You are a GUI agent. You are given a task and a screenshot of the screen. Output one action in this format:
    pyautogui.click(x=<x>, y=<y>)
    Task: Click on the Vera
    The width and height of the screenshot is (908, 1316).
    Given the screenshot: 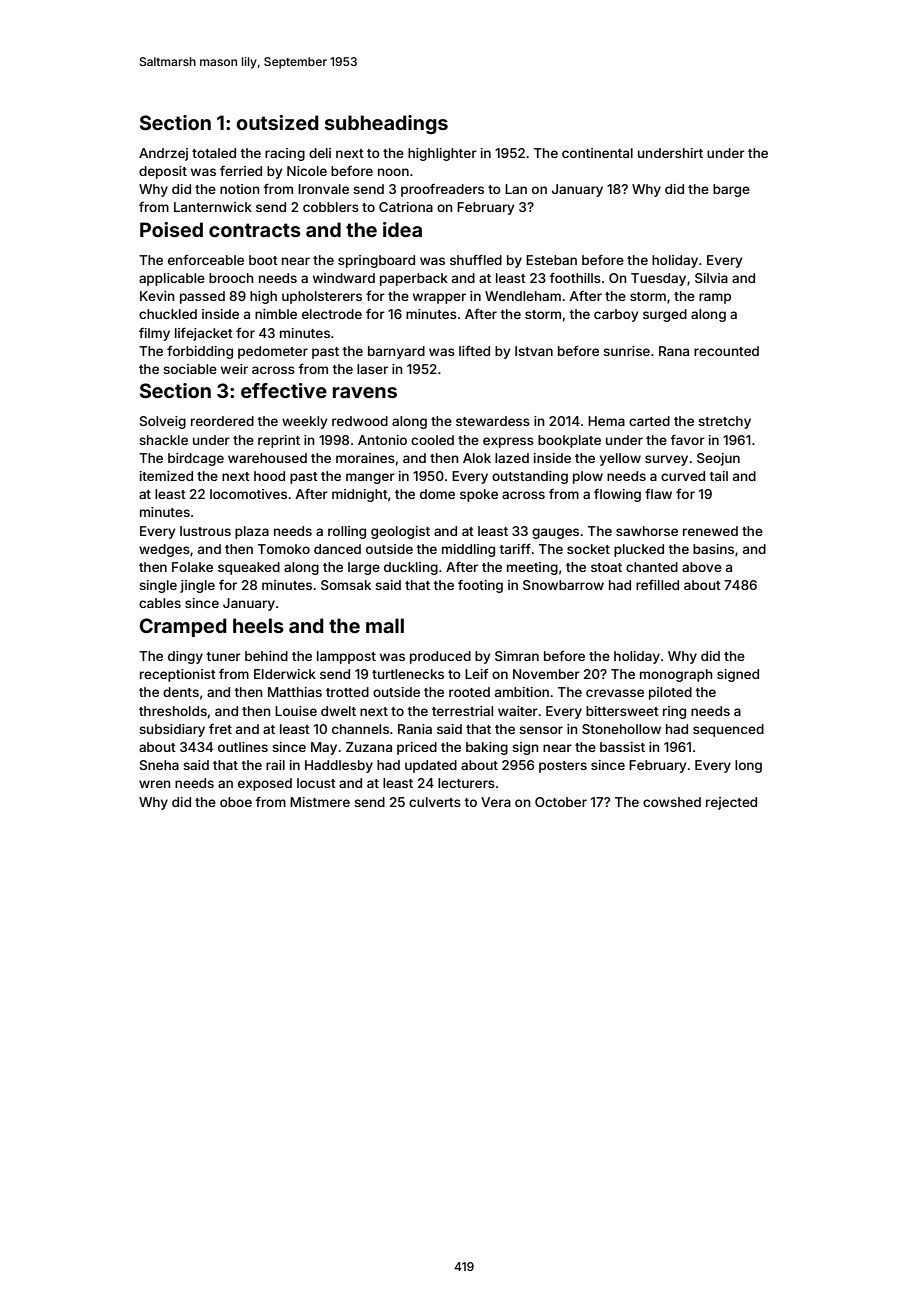 What is the action you would take?
    pyautogui.click(x=496, y=802)
